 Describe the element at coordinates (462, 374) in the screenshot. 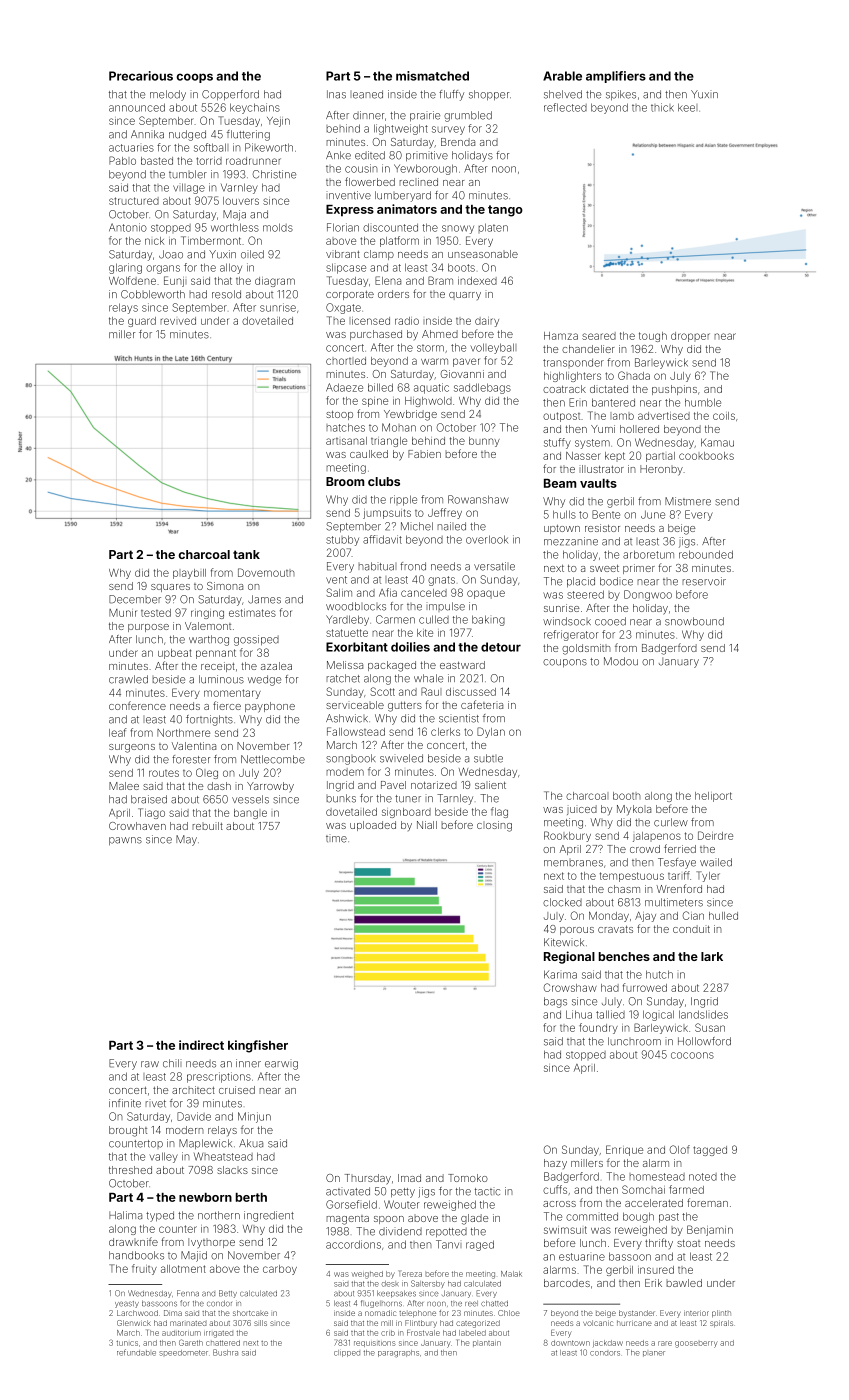

I see `Giovanni` at that location.
